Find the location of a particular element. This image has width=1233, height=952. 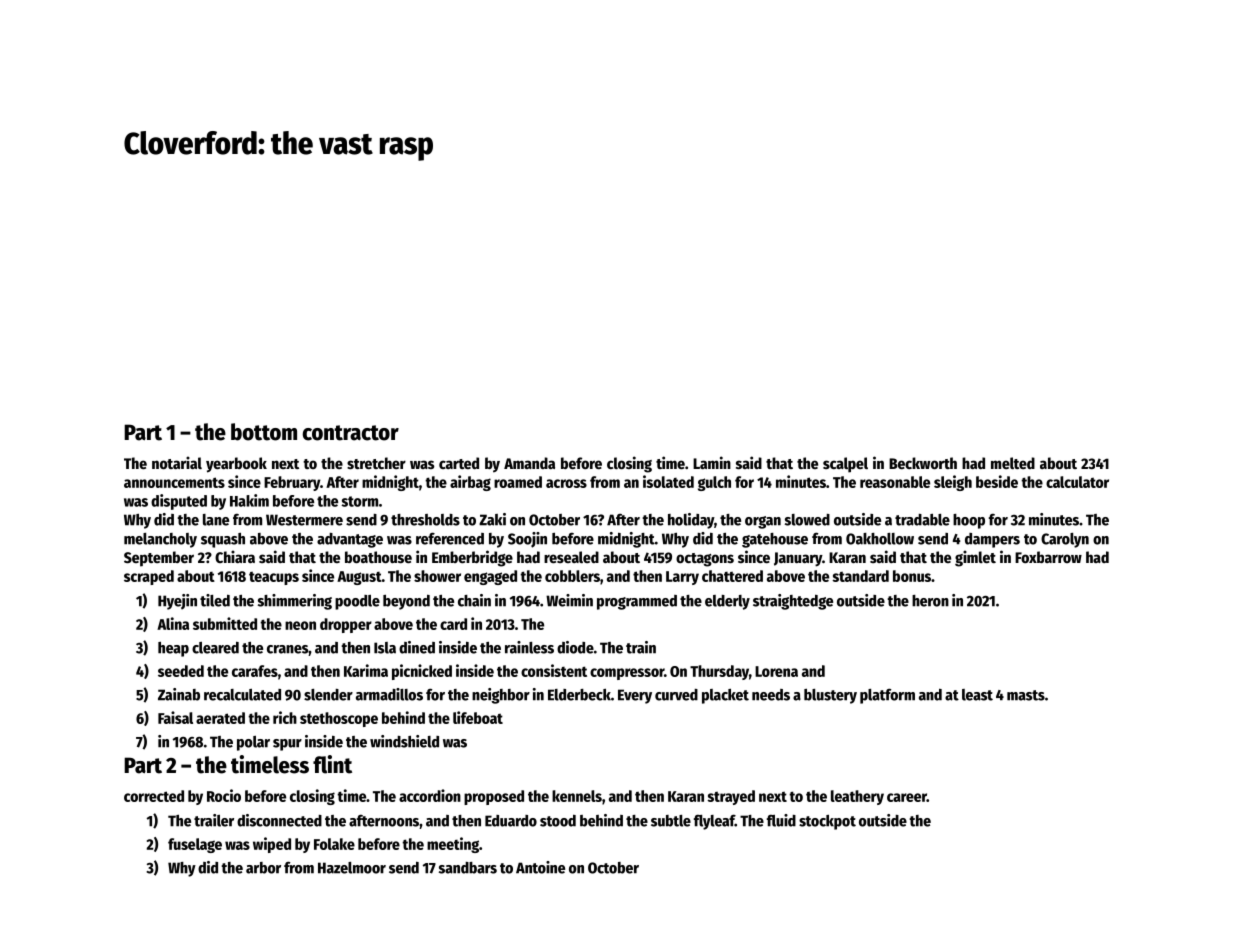

February is located at coordinates (292, 483).
